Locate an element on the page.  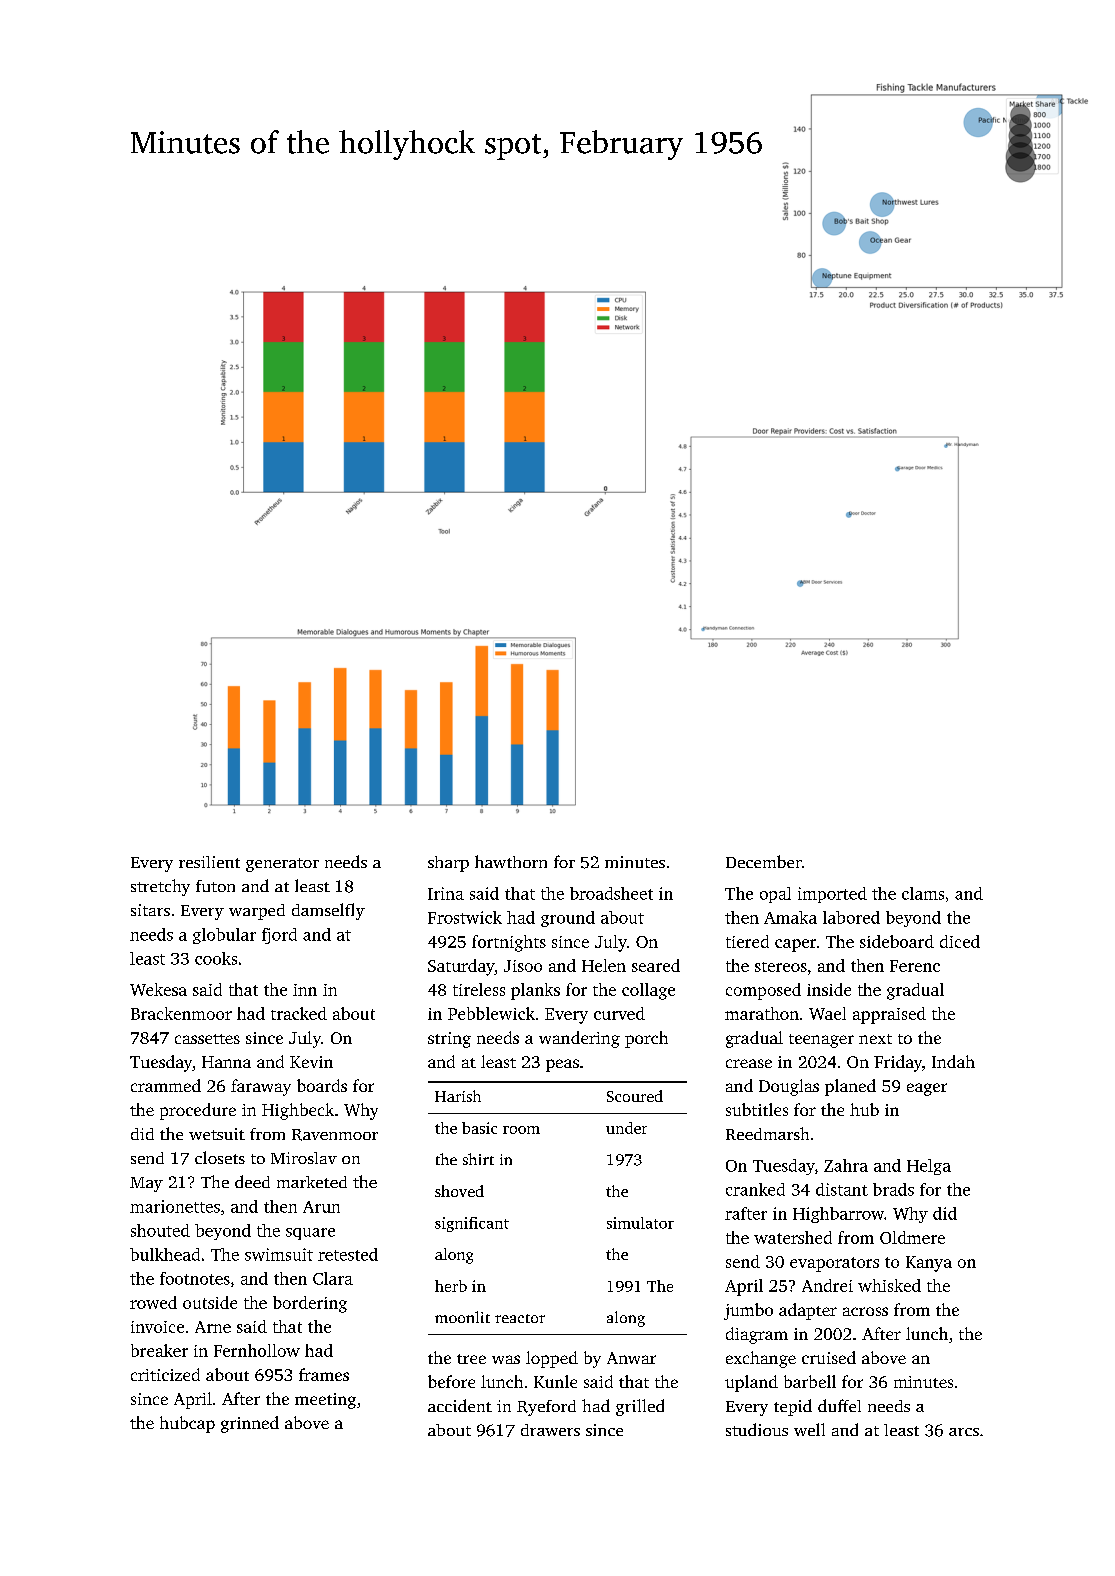
Ferenc is located at coordinates (915, 966).
